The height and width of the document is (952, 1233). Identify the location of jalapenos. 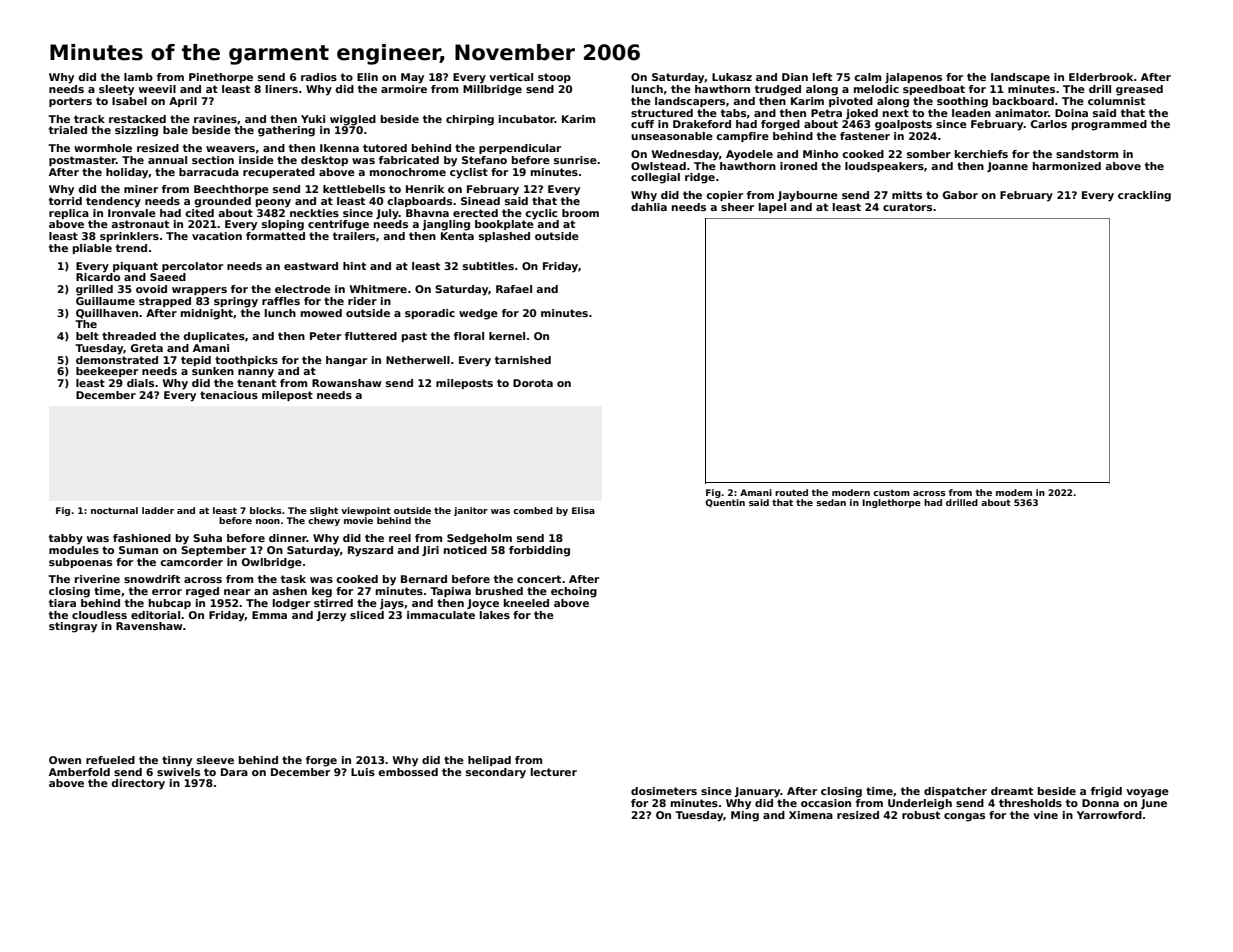
(913, 78).
